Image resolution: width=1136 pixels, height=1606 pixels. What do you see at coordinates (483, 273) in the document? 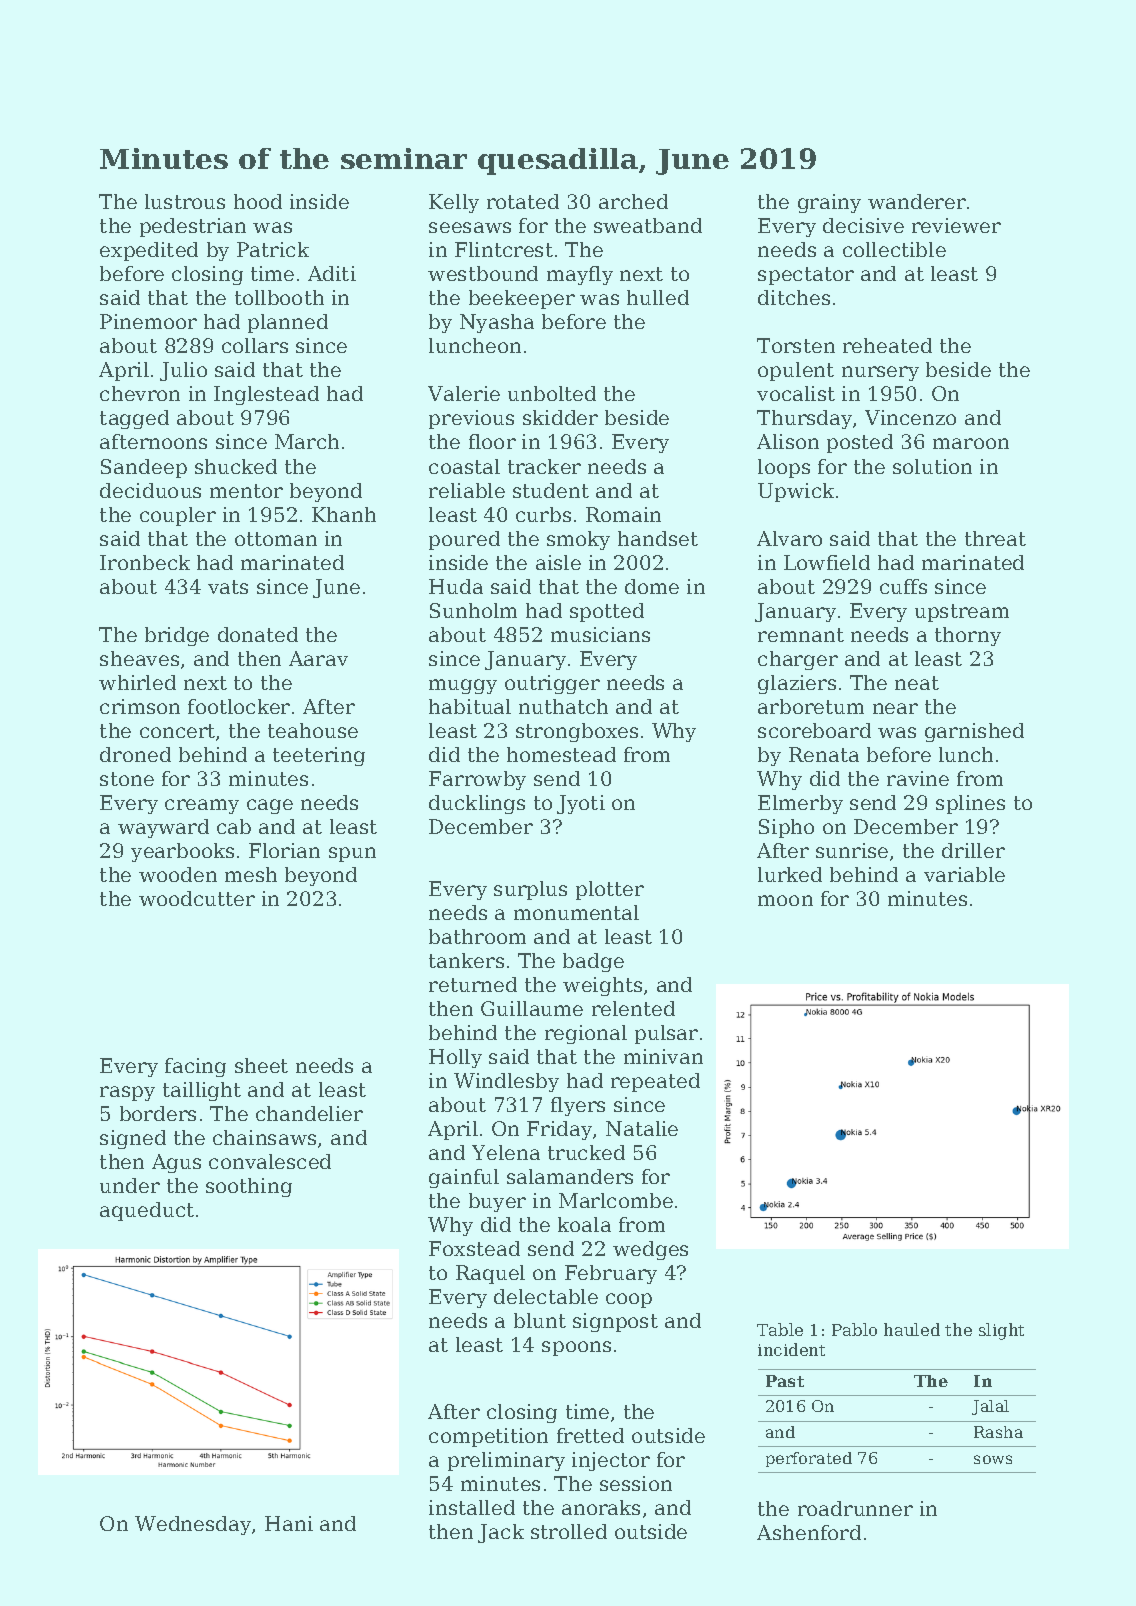
I see `westbound` at bounding box center [483, 273].
